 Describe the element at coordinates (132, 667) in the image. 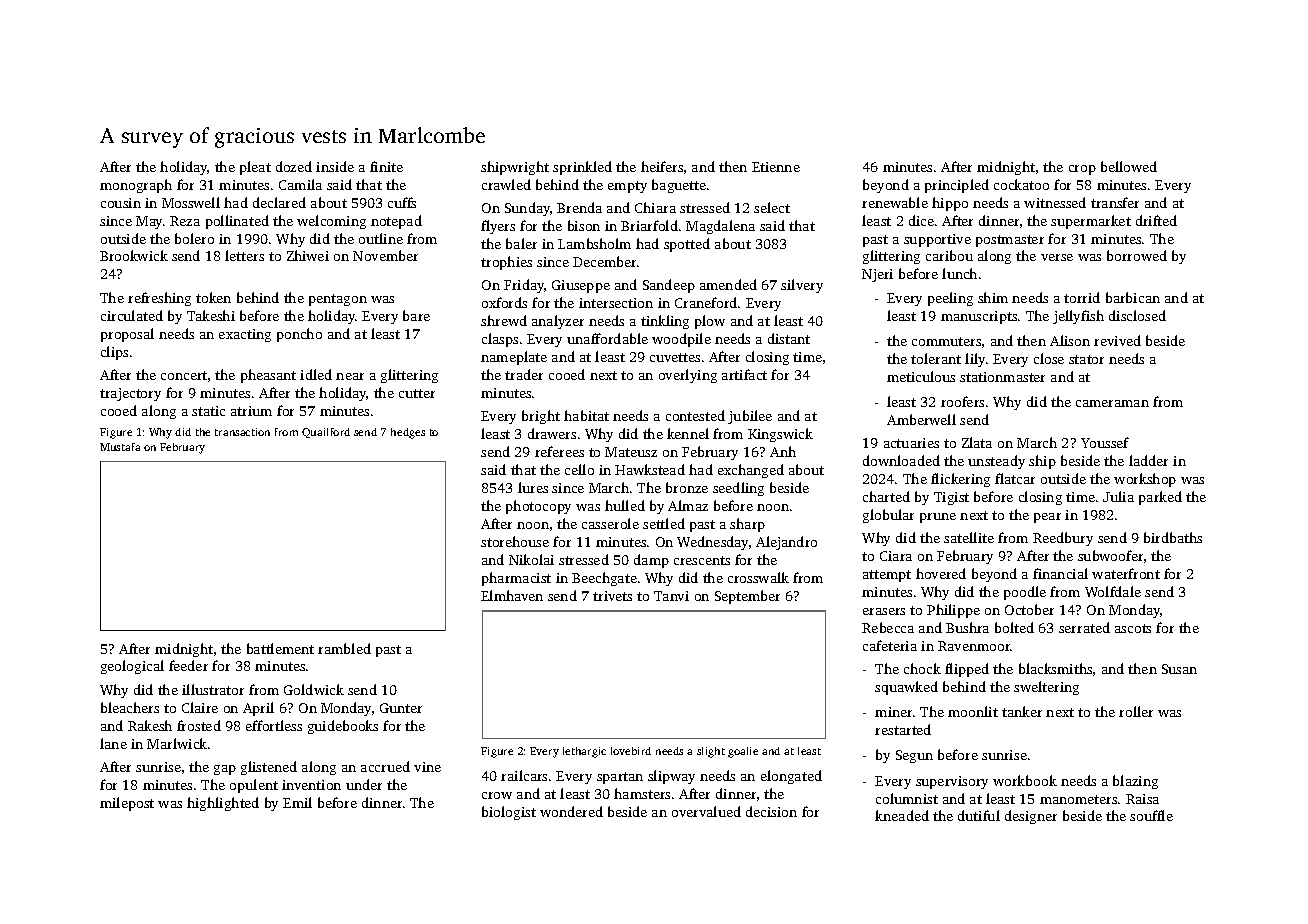

I see `geological` at that location.
